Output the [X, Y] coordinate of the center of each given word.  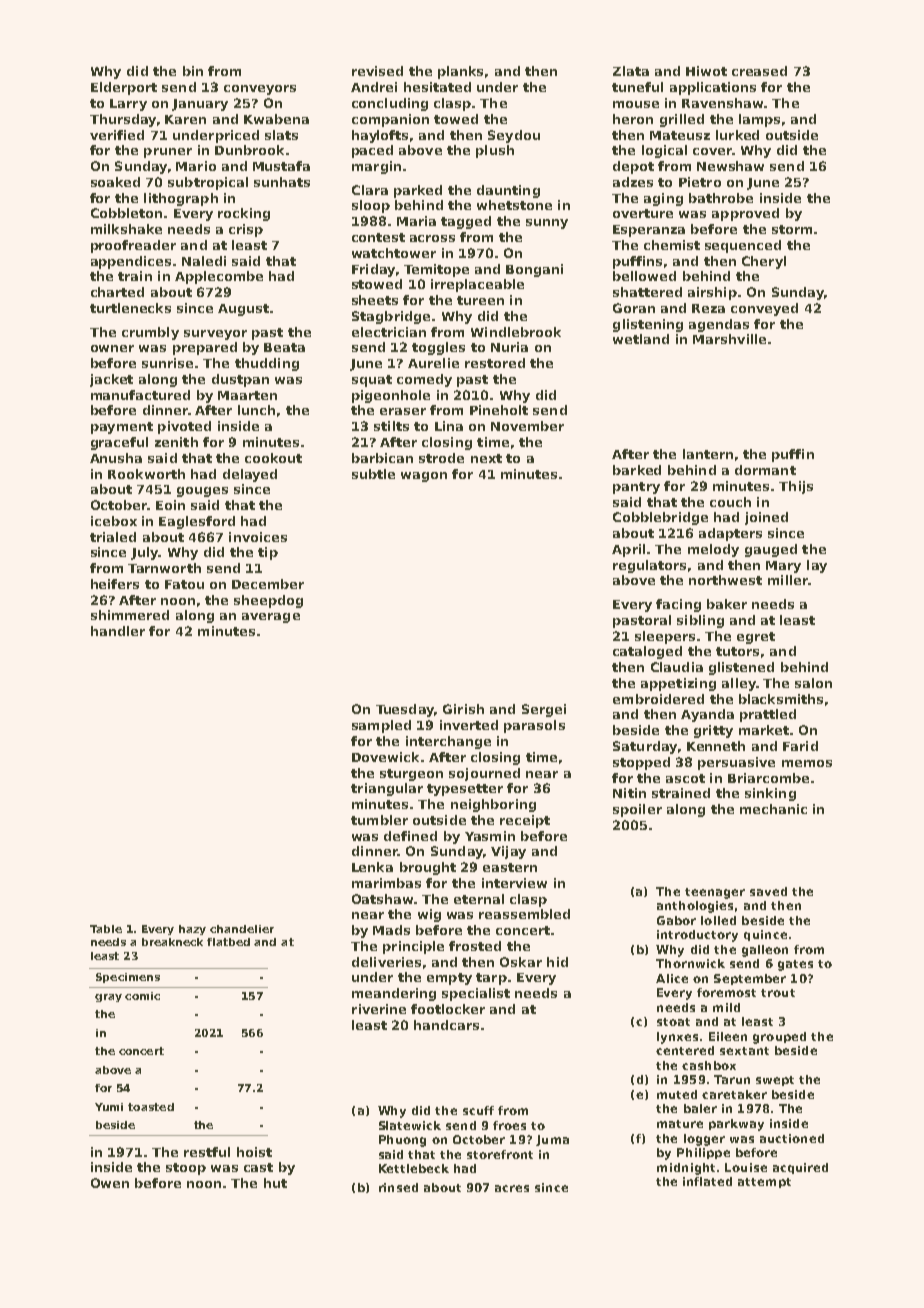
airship [712, 293]
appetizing [678, 684]
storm [792, 229]
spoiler [637, 810]
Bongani [534, 270]
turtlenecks [130, 308]
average [271, 618]
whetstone [514, 205]
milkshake [126, 229]
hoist [254, 1152]
